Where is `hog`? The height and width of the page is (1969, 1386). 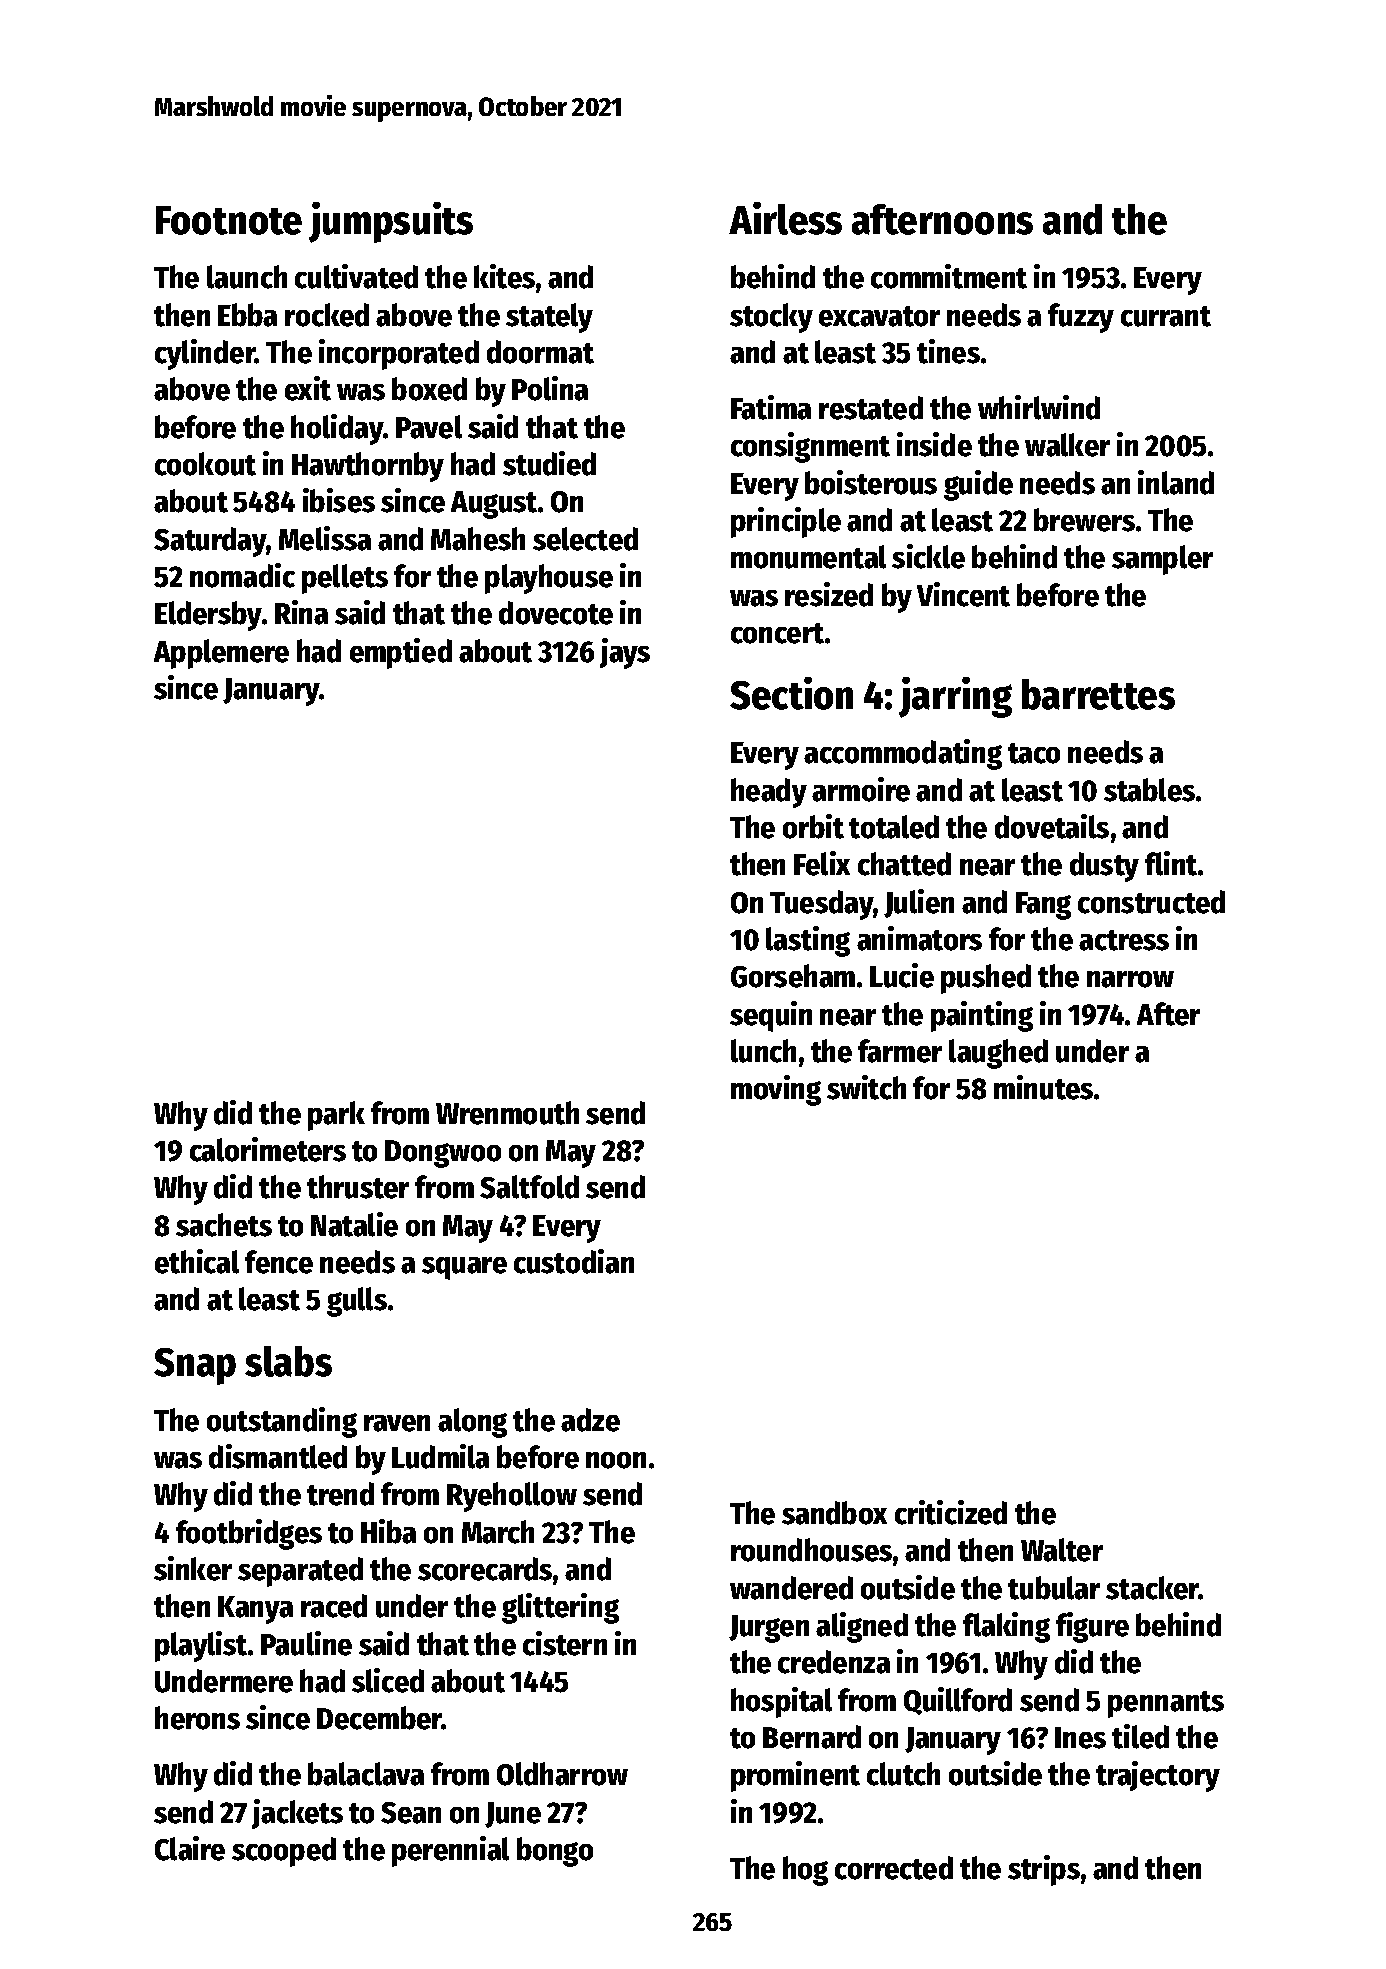
hog is located at coordinates (805, 1871).
